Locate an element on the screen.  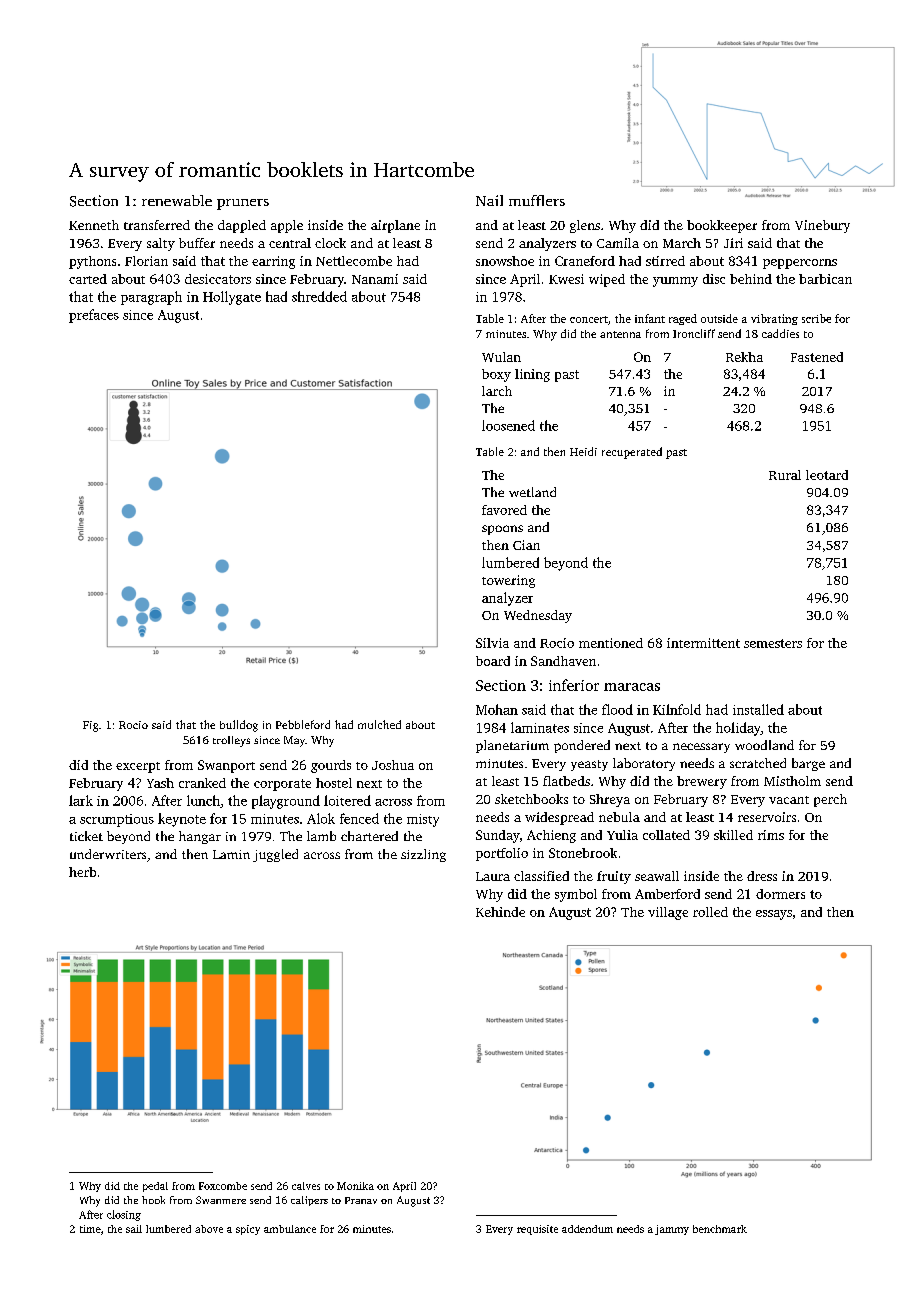
pedal is located at coordinates (155, 1187).
